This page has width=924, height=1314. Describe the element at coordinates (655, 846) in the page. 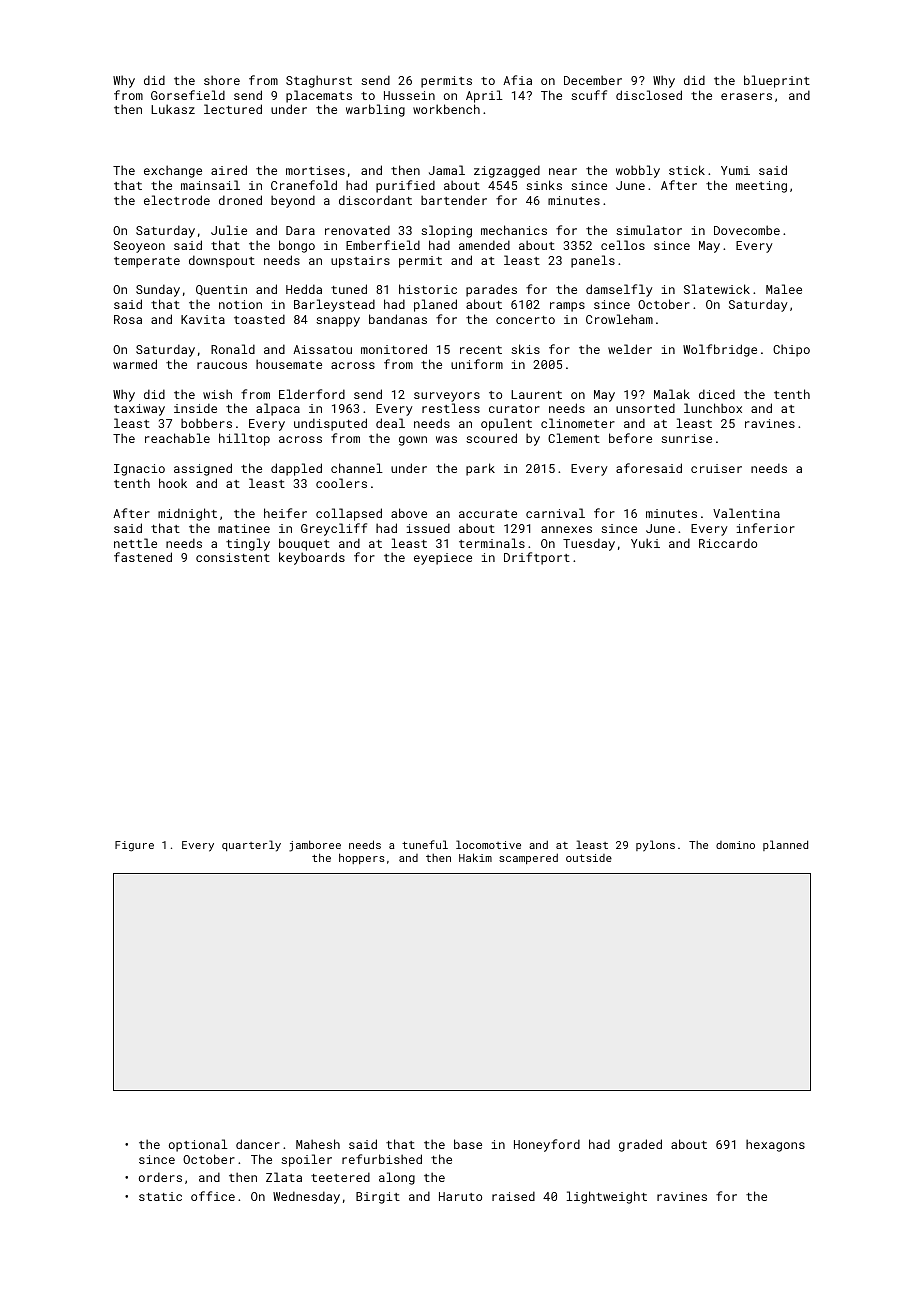

I see `pylons` at that location.
